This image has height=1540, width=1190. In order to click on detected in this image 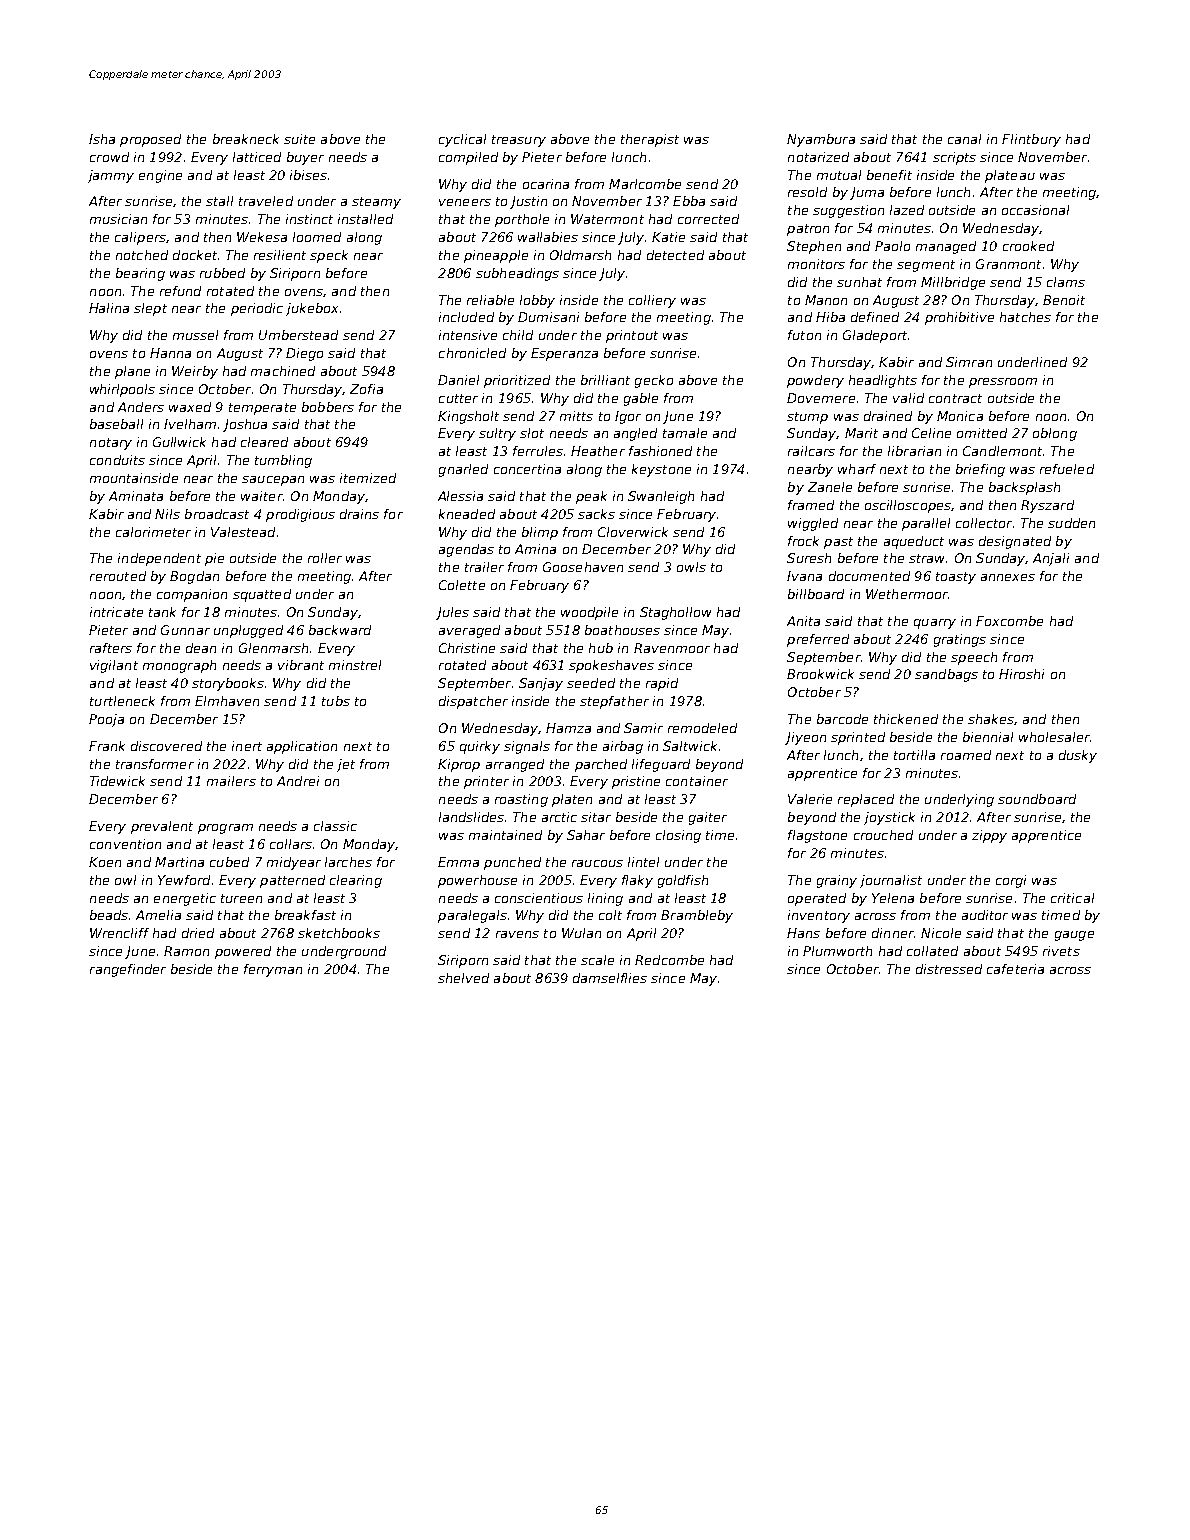, I will do `click(675, 255)`.
